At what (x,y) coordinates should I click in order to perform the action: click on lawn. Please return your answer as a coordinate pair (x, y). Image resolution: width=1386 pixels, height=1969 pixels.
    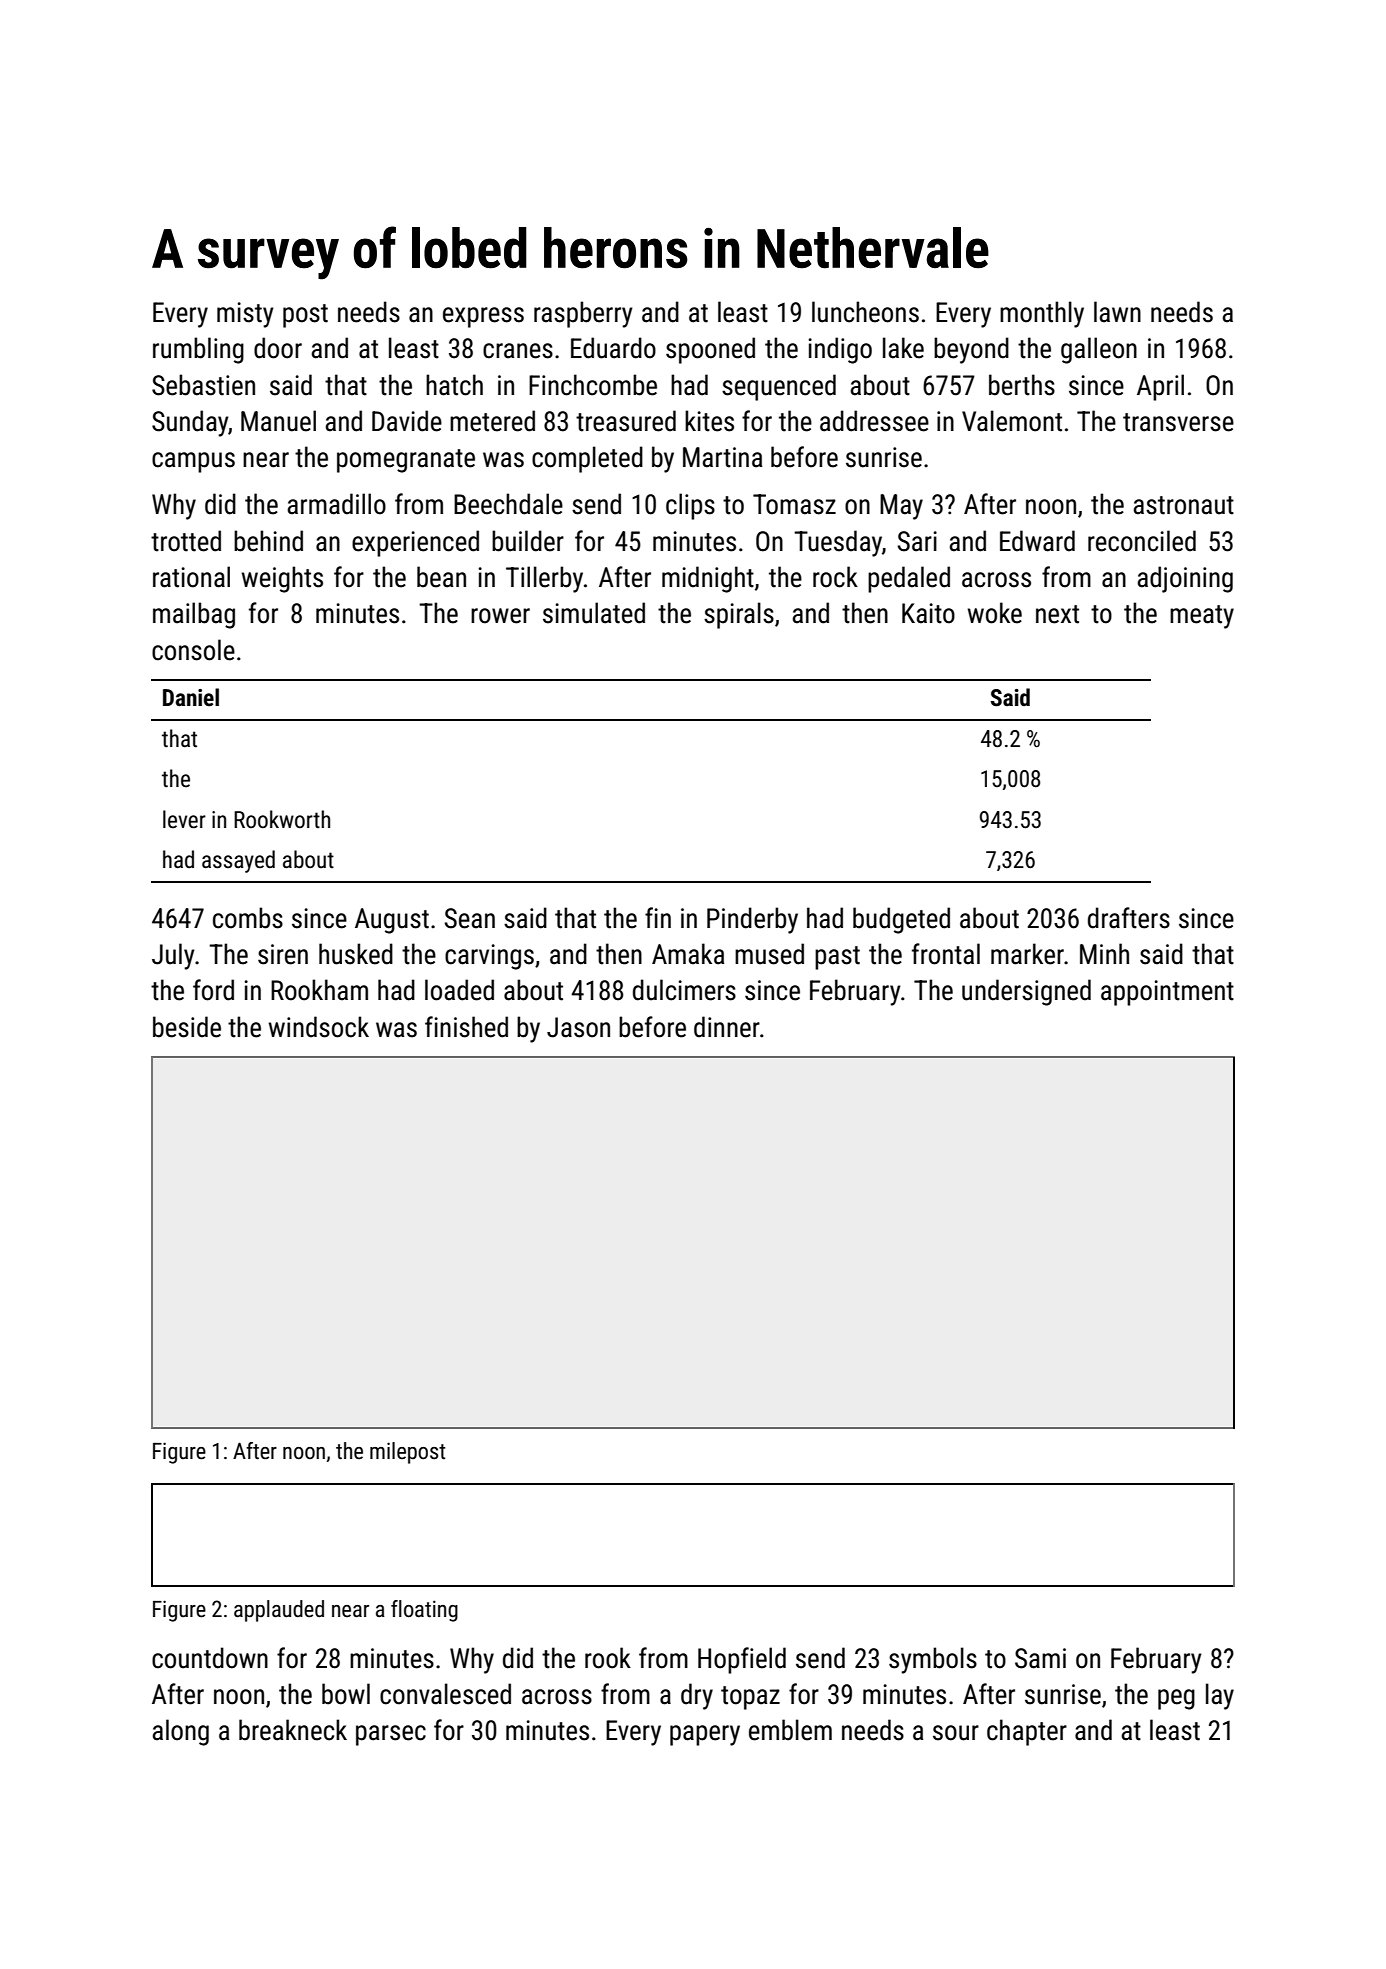
    Looking at the image, I should click on (1117, 312).
